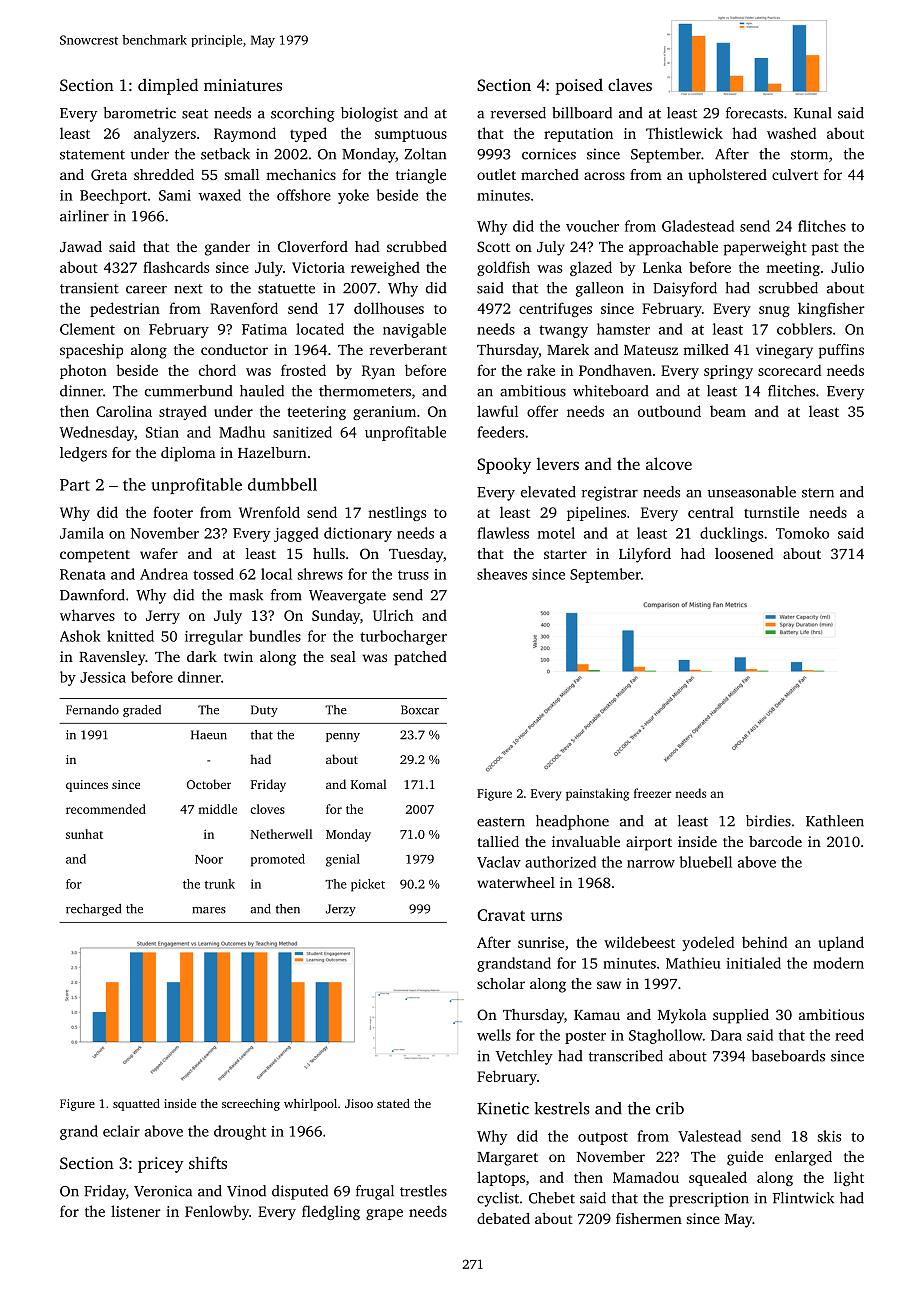 Image resolution: width=924 pixels, height=1308 pixels. I want to click on gander, so click(227, 248).
